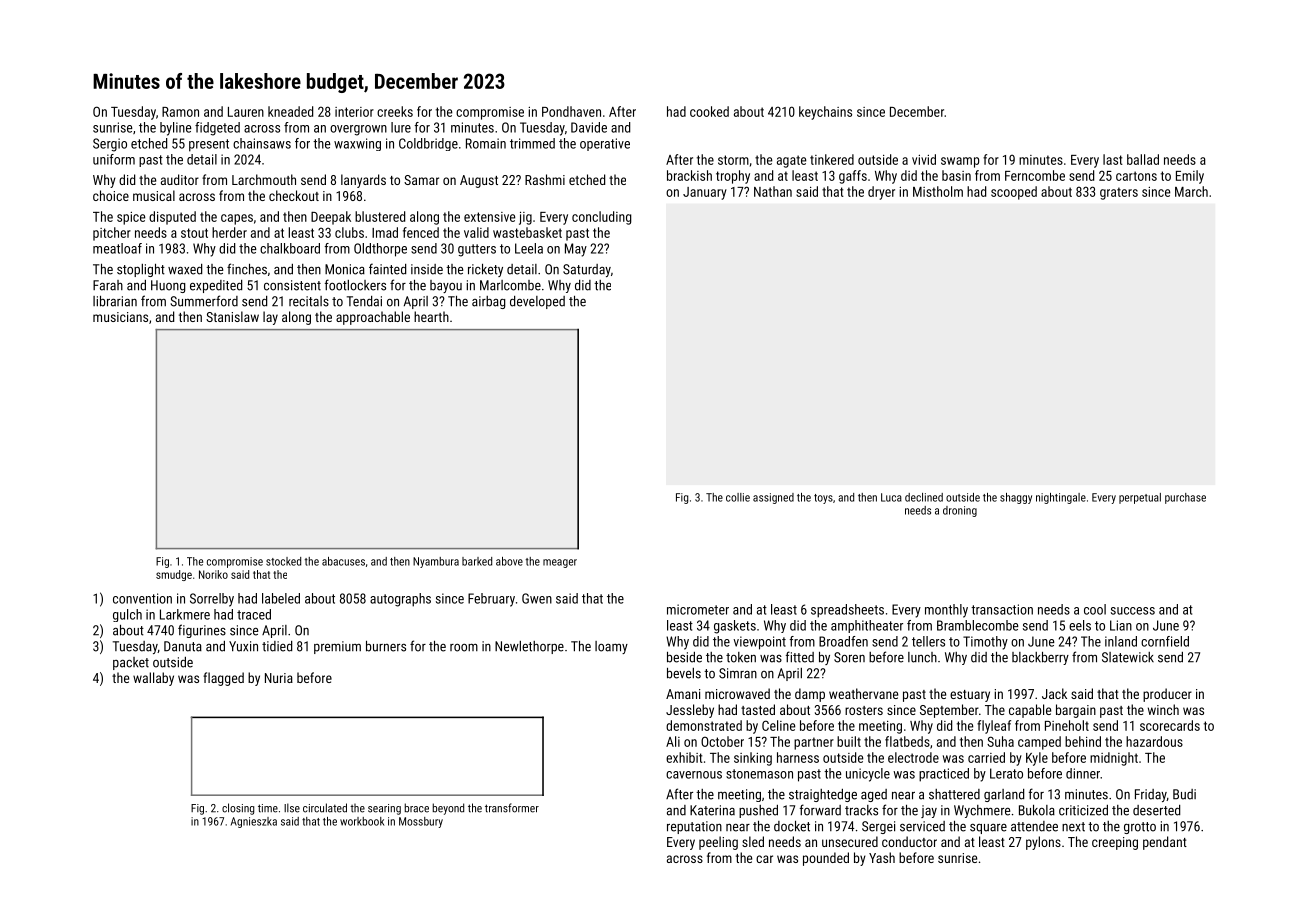 The height and width of the screenshot is (924, 1308). I want to click on pendant, so click(1165, 843).
